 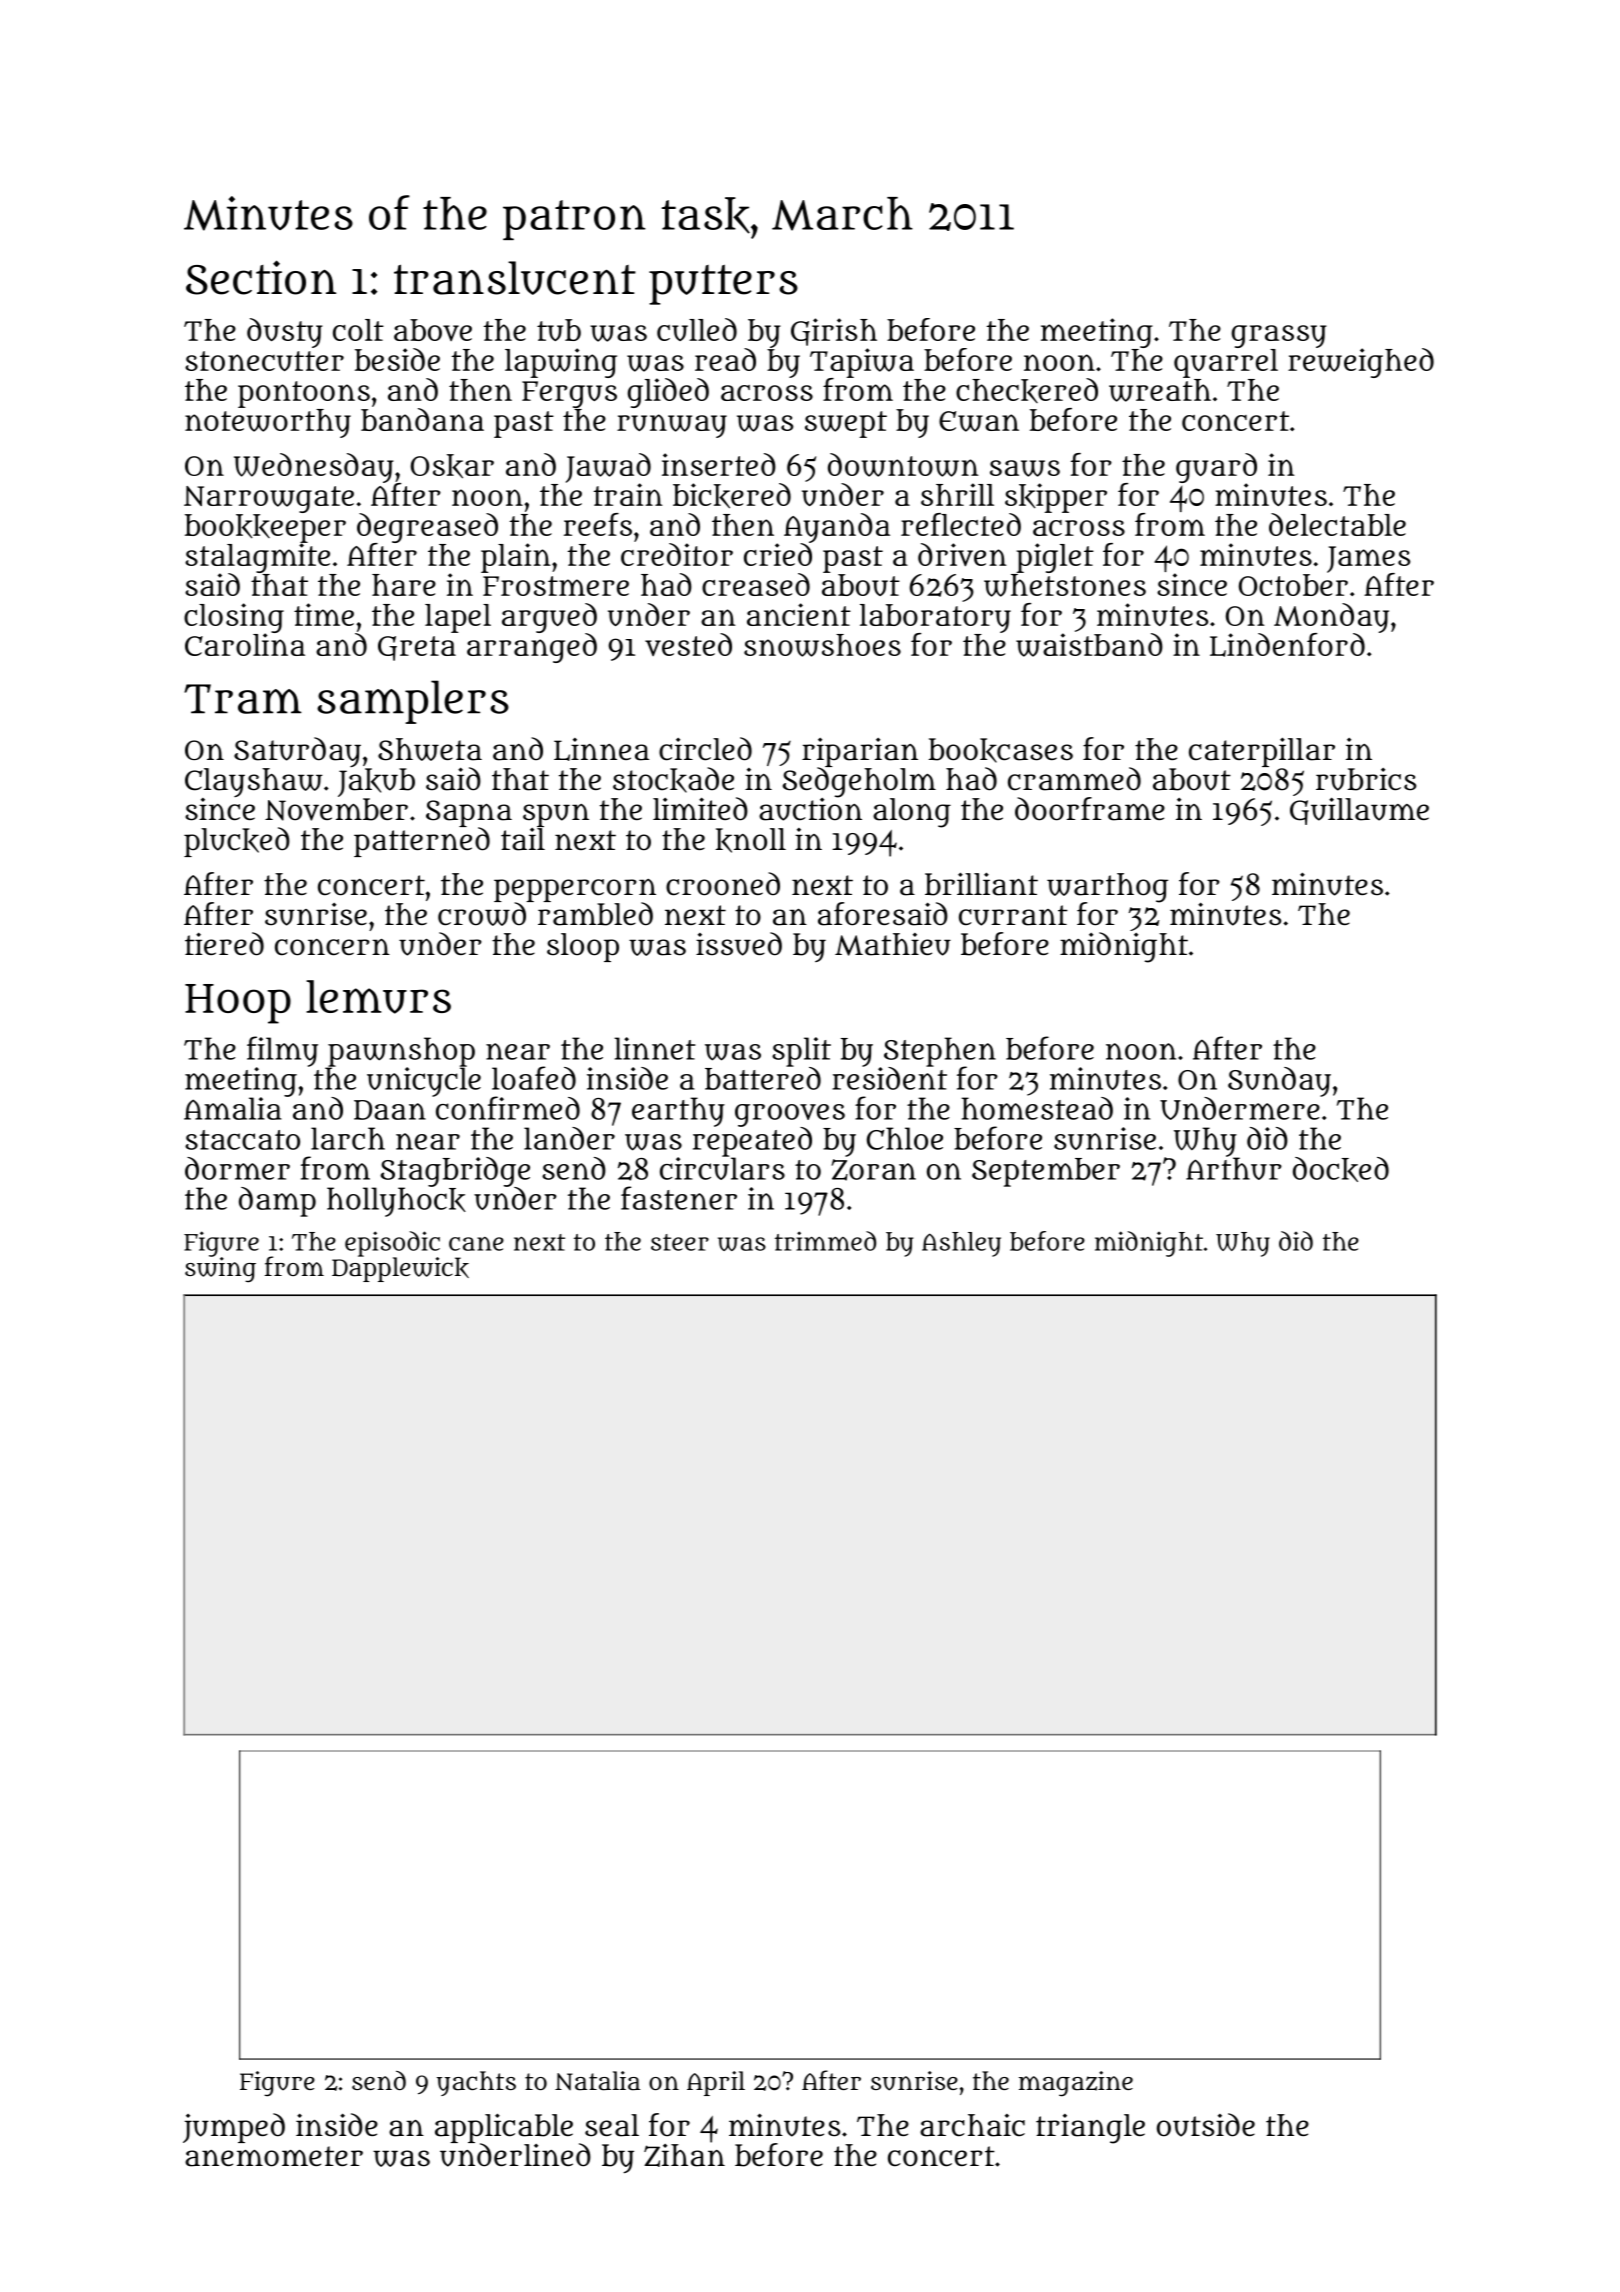 I want to click on time, so click(x=324, y=614).
